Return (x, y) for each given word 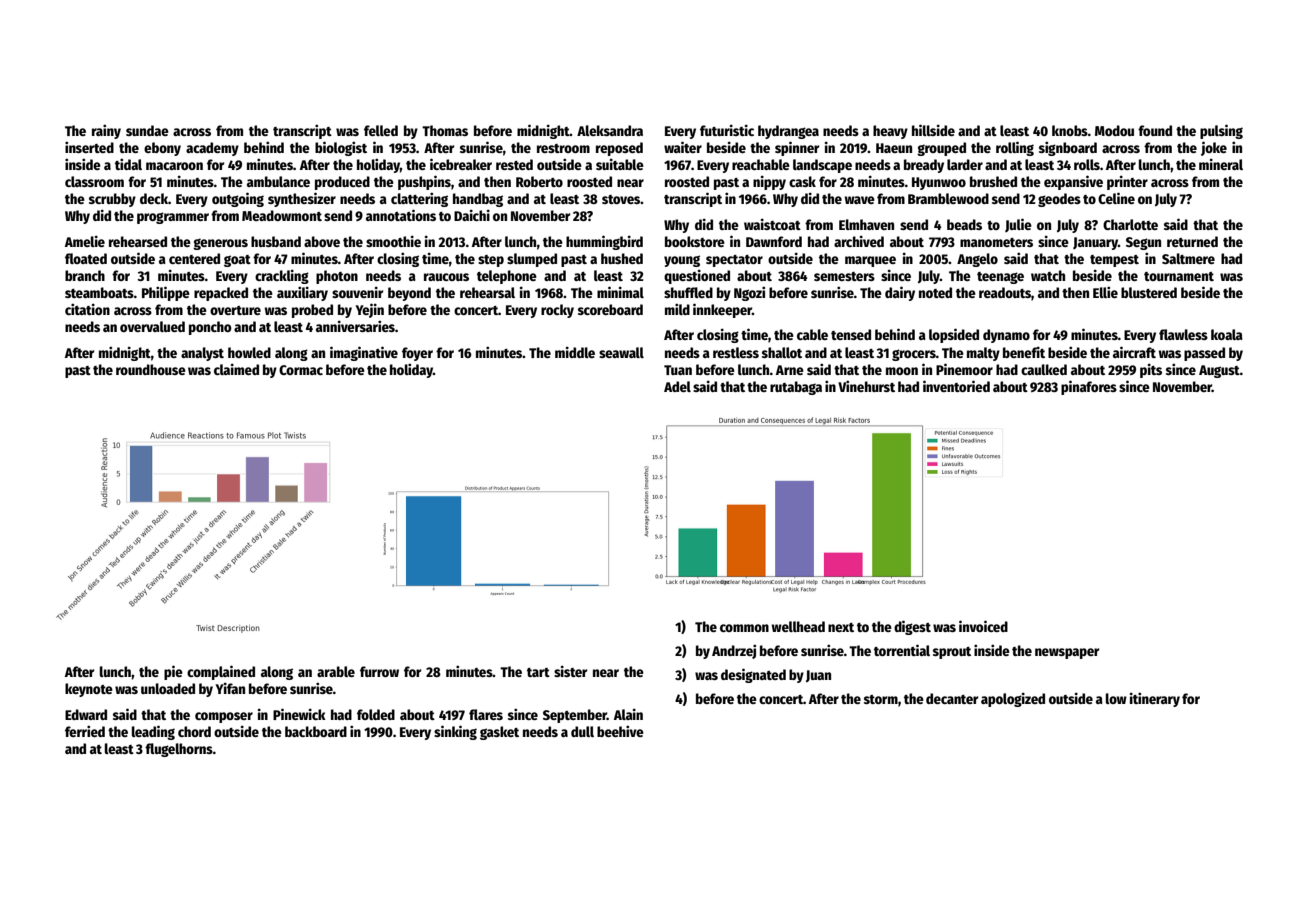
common (744, 628)
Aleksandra (610, 130)
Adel (677, 386)
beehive (620, 731)
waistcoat (772, 224)
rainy (106, 131)
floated (86, 258)
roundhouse (151, 369)
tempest (1114, 261)
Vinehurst (866, 386)
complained (221, 672)
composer (224, 717)
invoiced (983, 626)
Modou (1114, 130)
